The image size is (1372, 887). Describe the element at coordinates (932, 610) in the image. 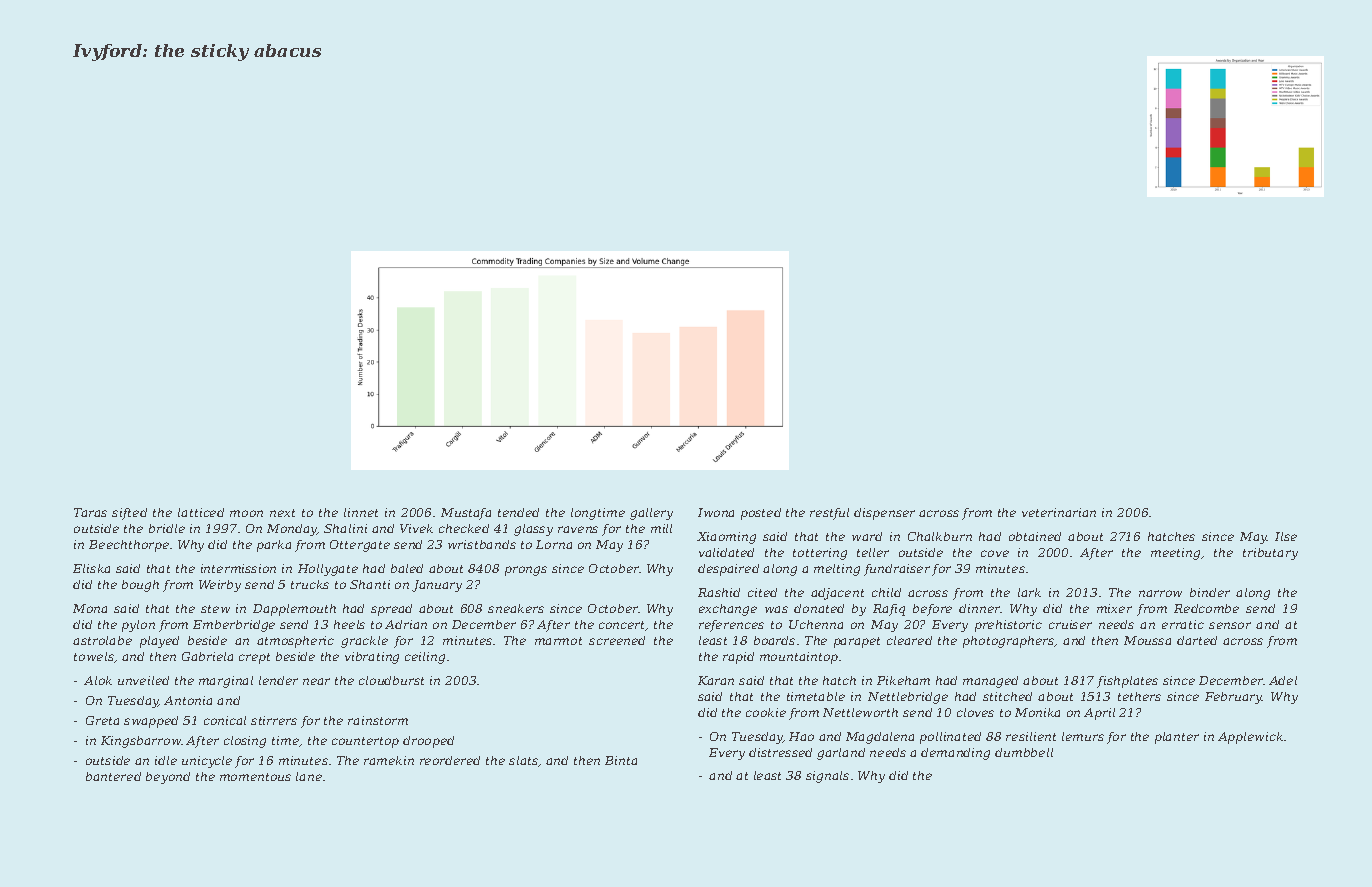

I see `before` at that location.
